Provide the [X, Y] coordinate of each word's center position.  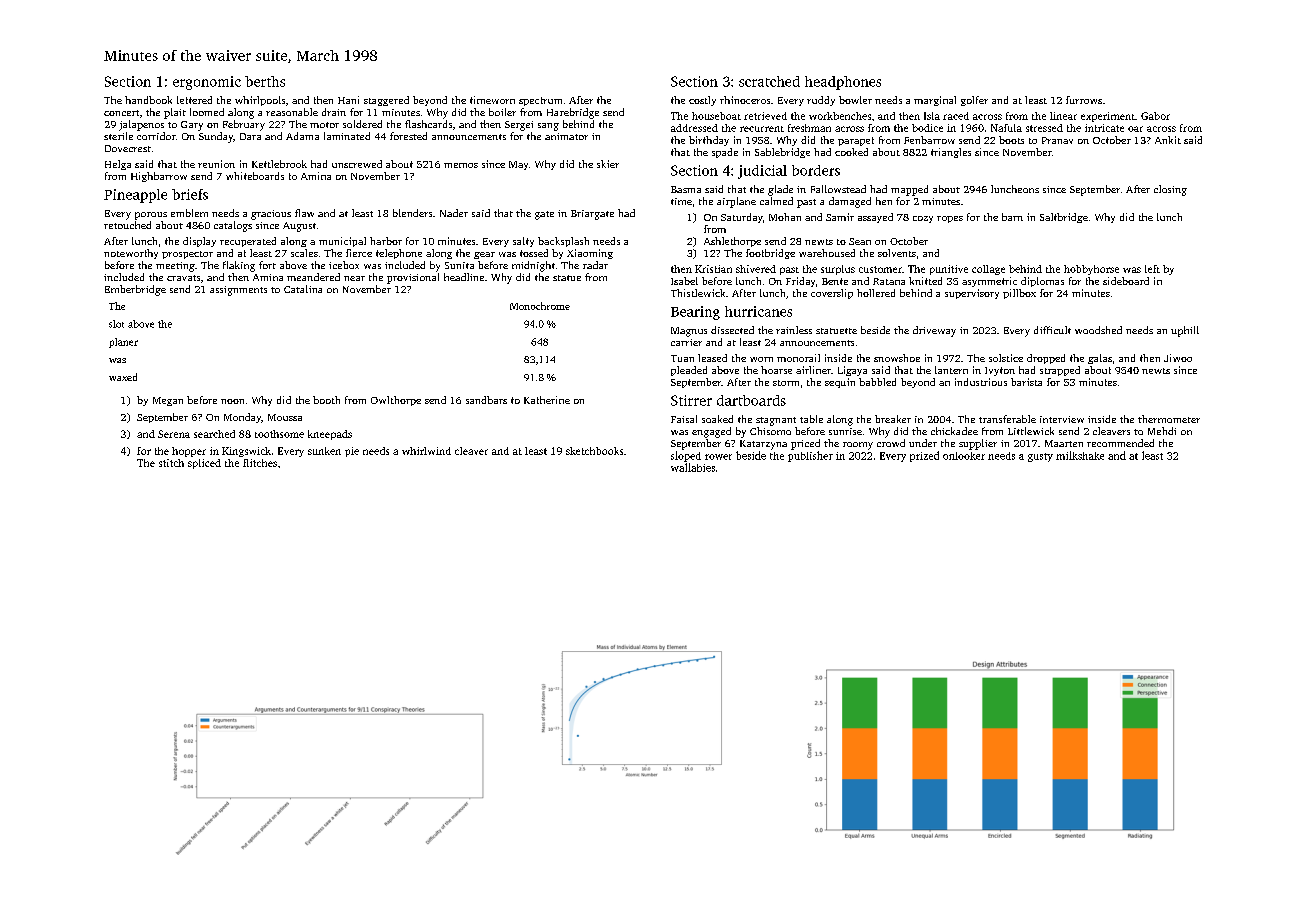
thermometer [1169, 419]
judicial [762, 172]
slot [116, 324]
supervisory [972, 294]
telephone [399, 254]
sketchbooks [594, 451]
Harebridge [573, 113]
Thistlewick [698, 293]
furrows [1084, 100]
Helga [118, 165]
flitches [260, 463]
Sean [860, 241]
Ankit [1168, 140]
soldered [362, 124]
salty [523, 242]
